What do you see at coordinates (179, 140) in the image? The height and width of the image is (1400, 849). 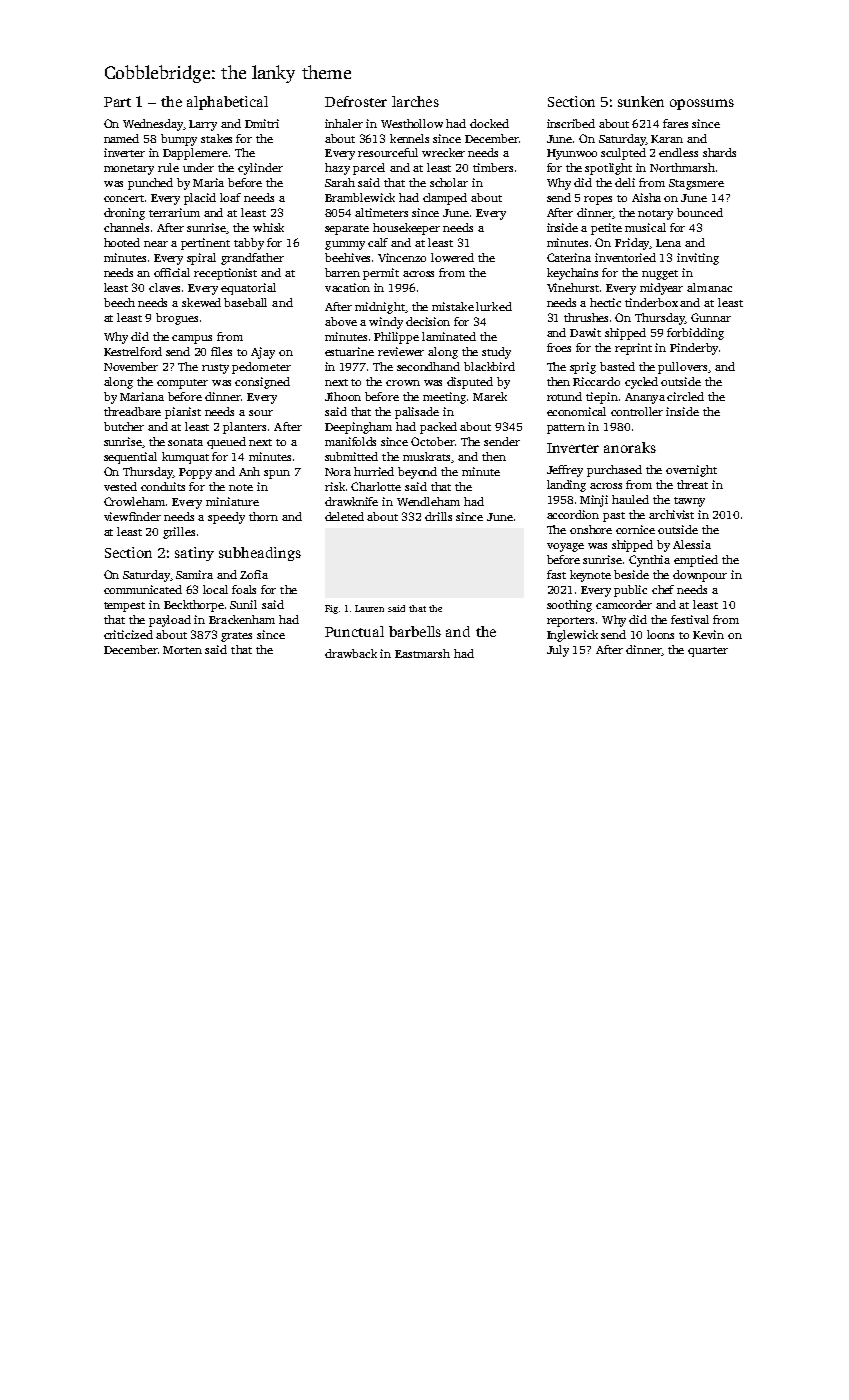 I see `bumpy` at bounding box center [179, 140].
